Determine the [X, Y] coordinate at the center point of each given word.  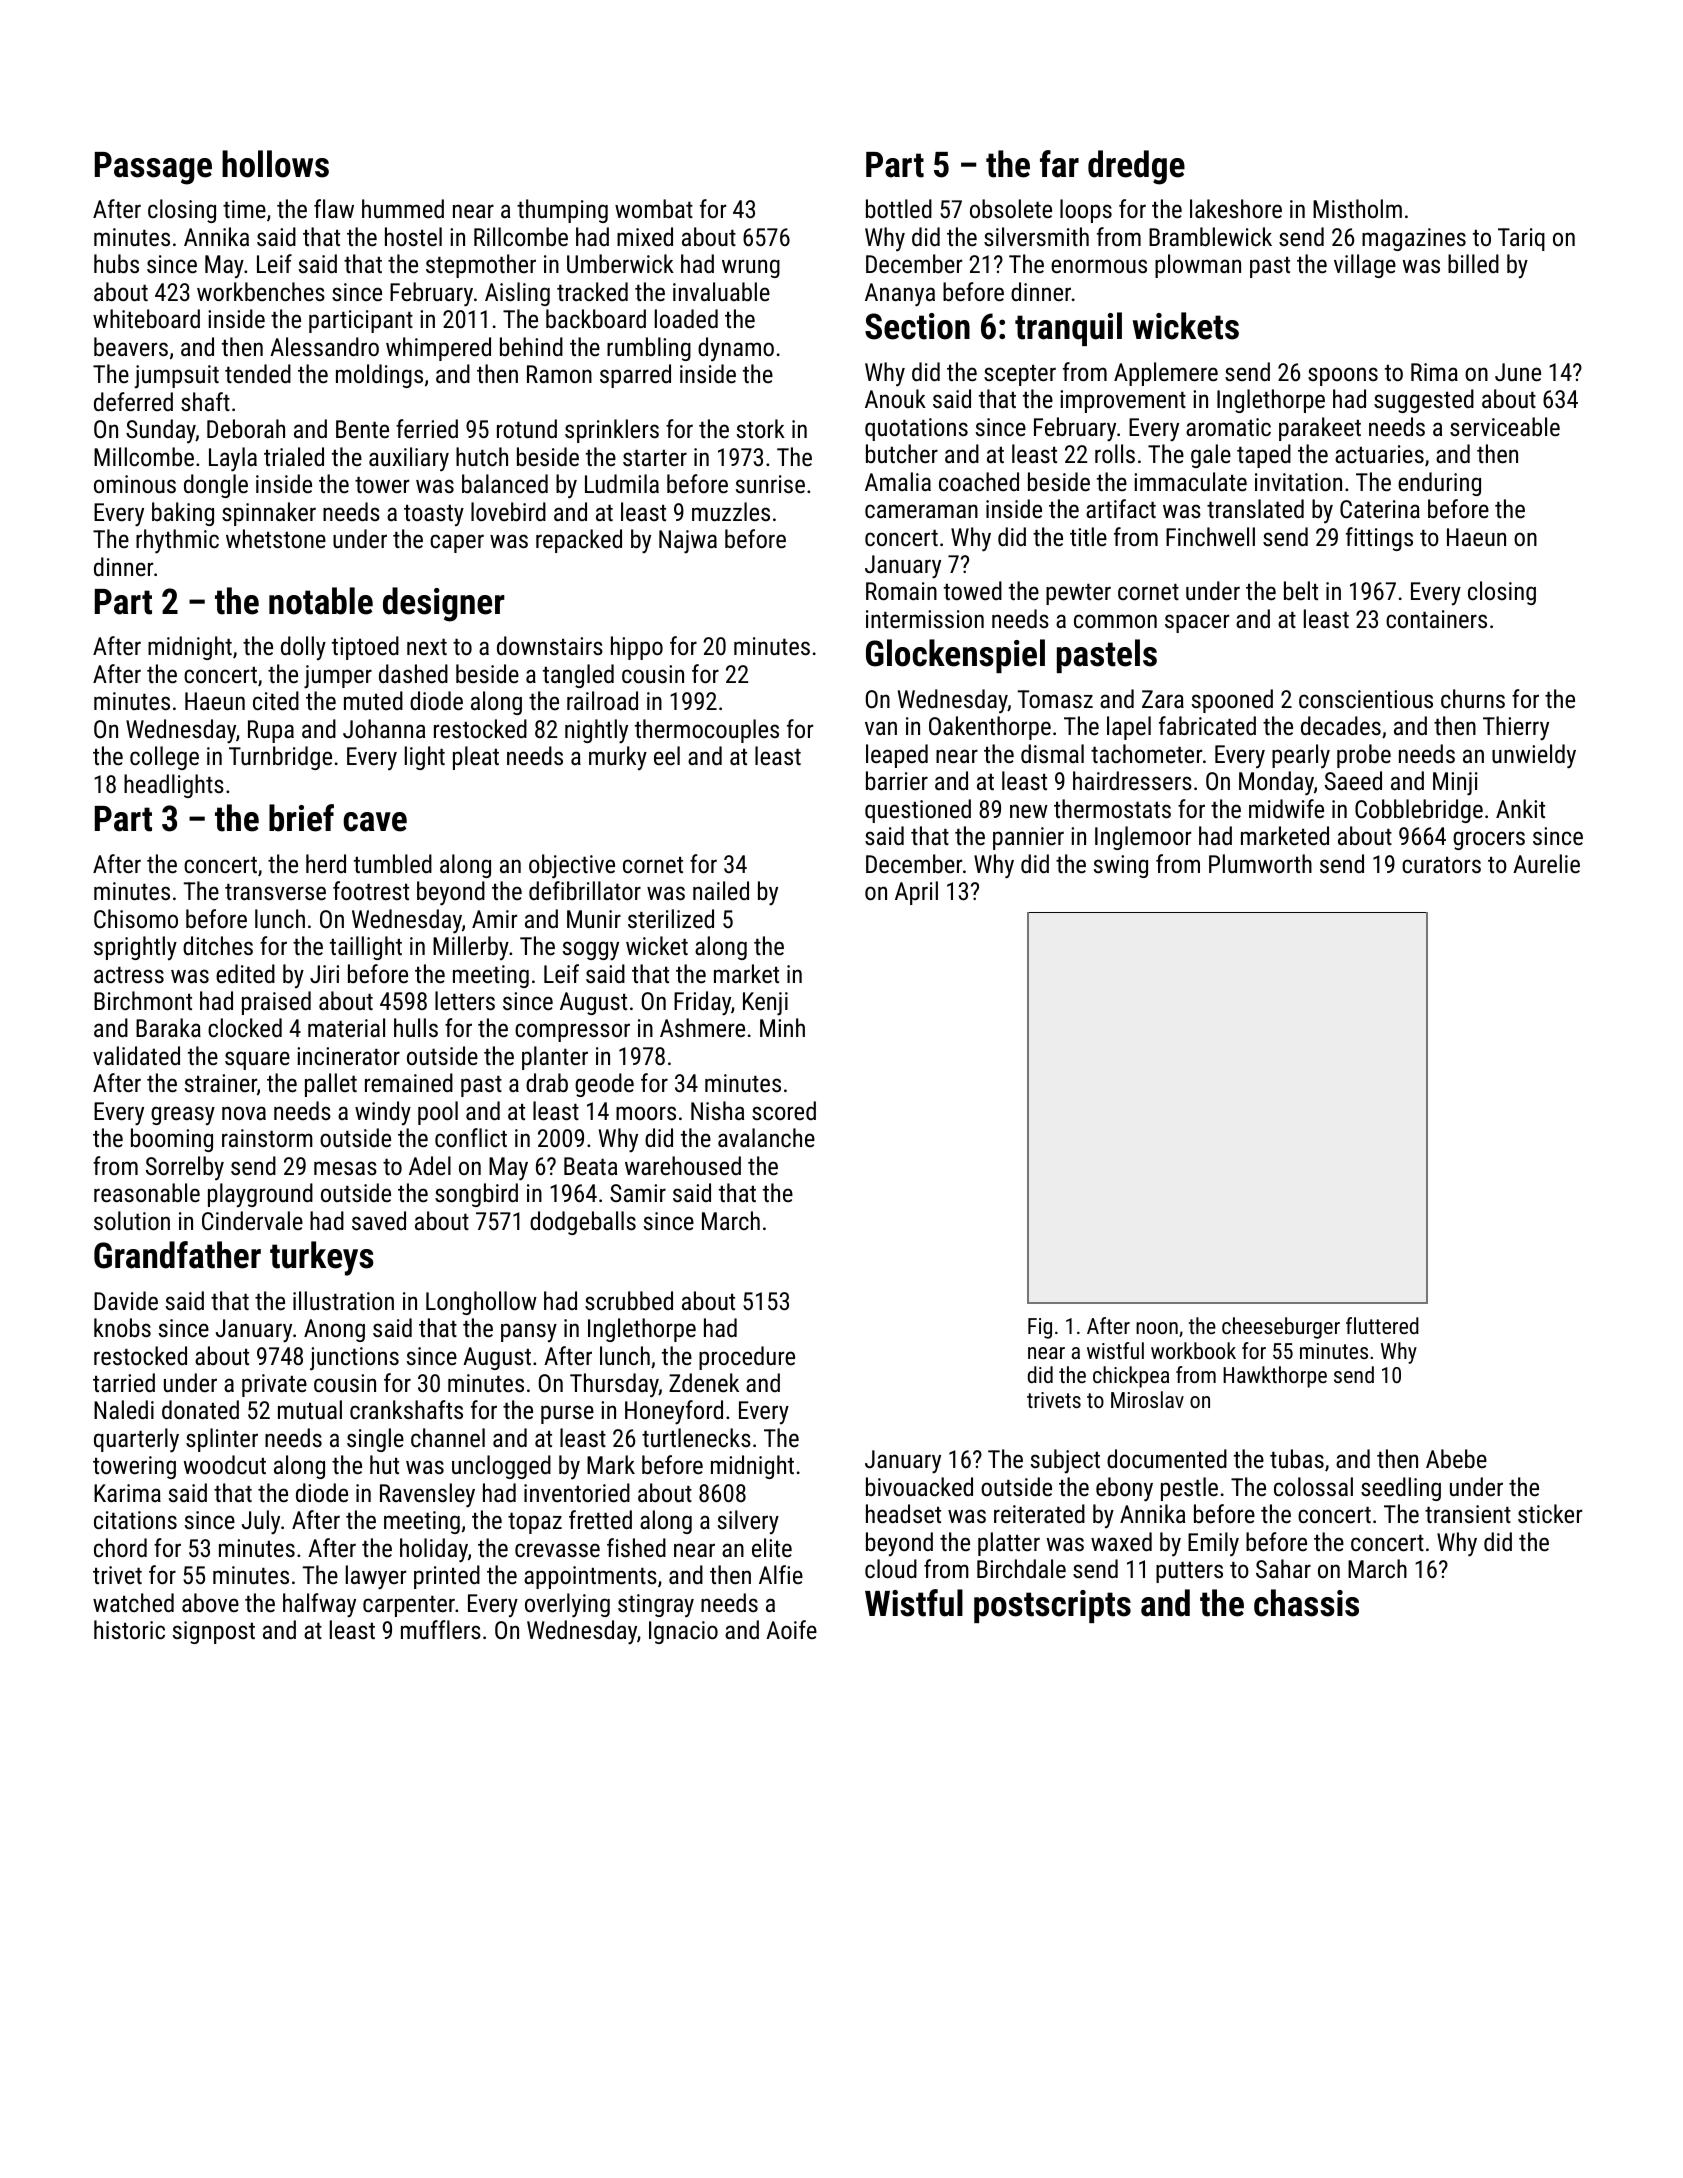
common [1115, 621]
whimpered [438, 349]
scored [784, 1110]
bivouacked [919, 1486]
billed [1473, 263]
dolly [303, 648]
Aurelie [1546, 863]
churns [1473, 698]
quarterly [136, 1440]
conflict [471, 1137]
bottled [899, 208]
